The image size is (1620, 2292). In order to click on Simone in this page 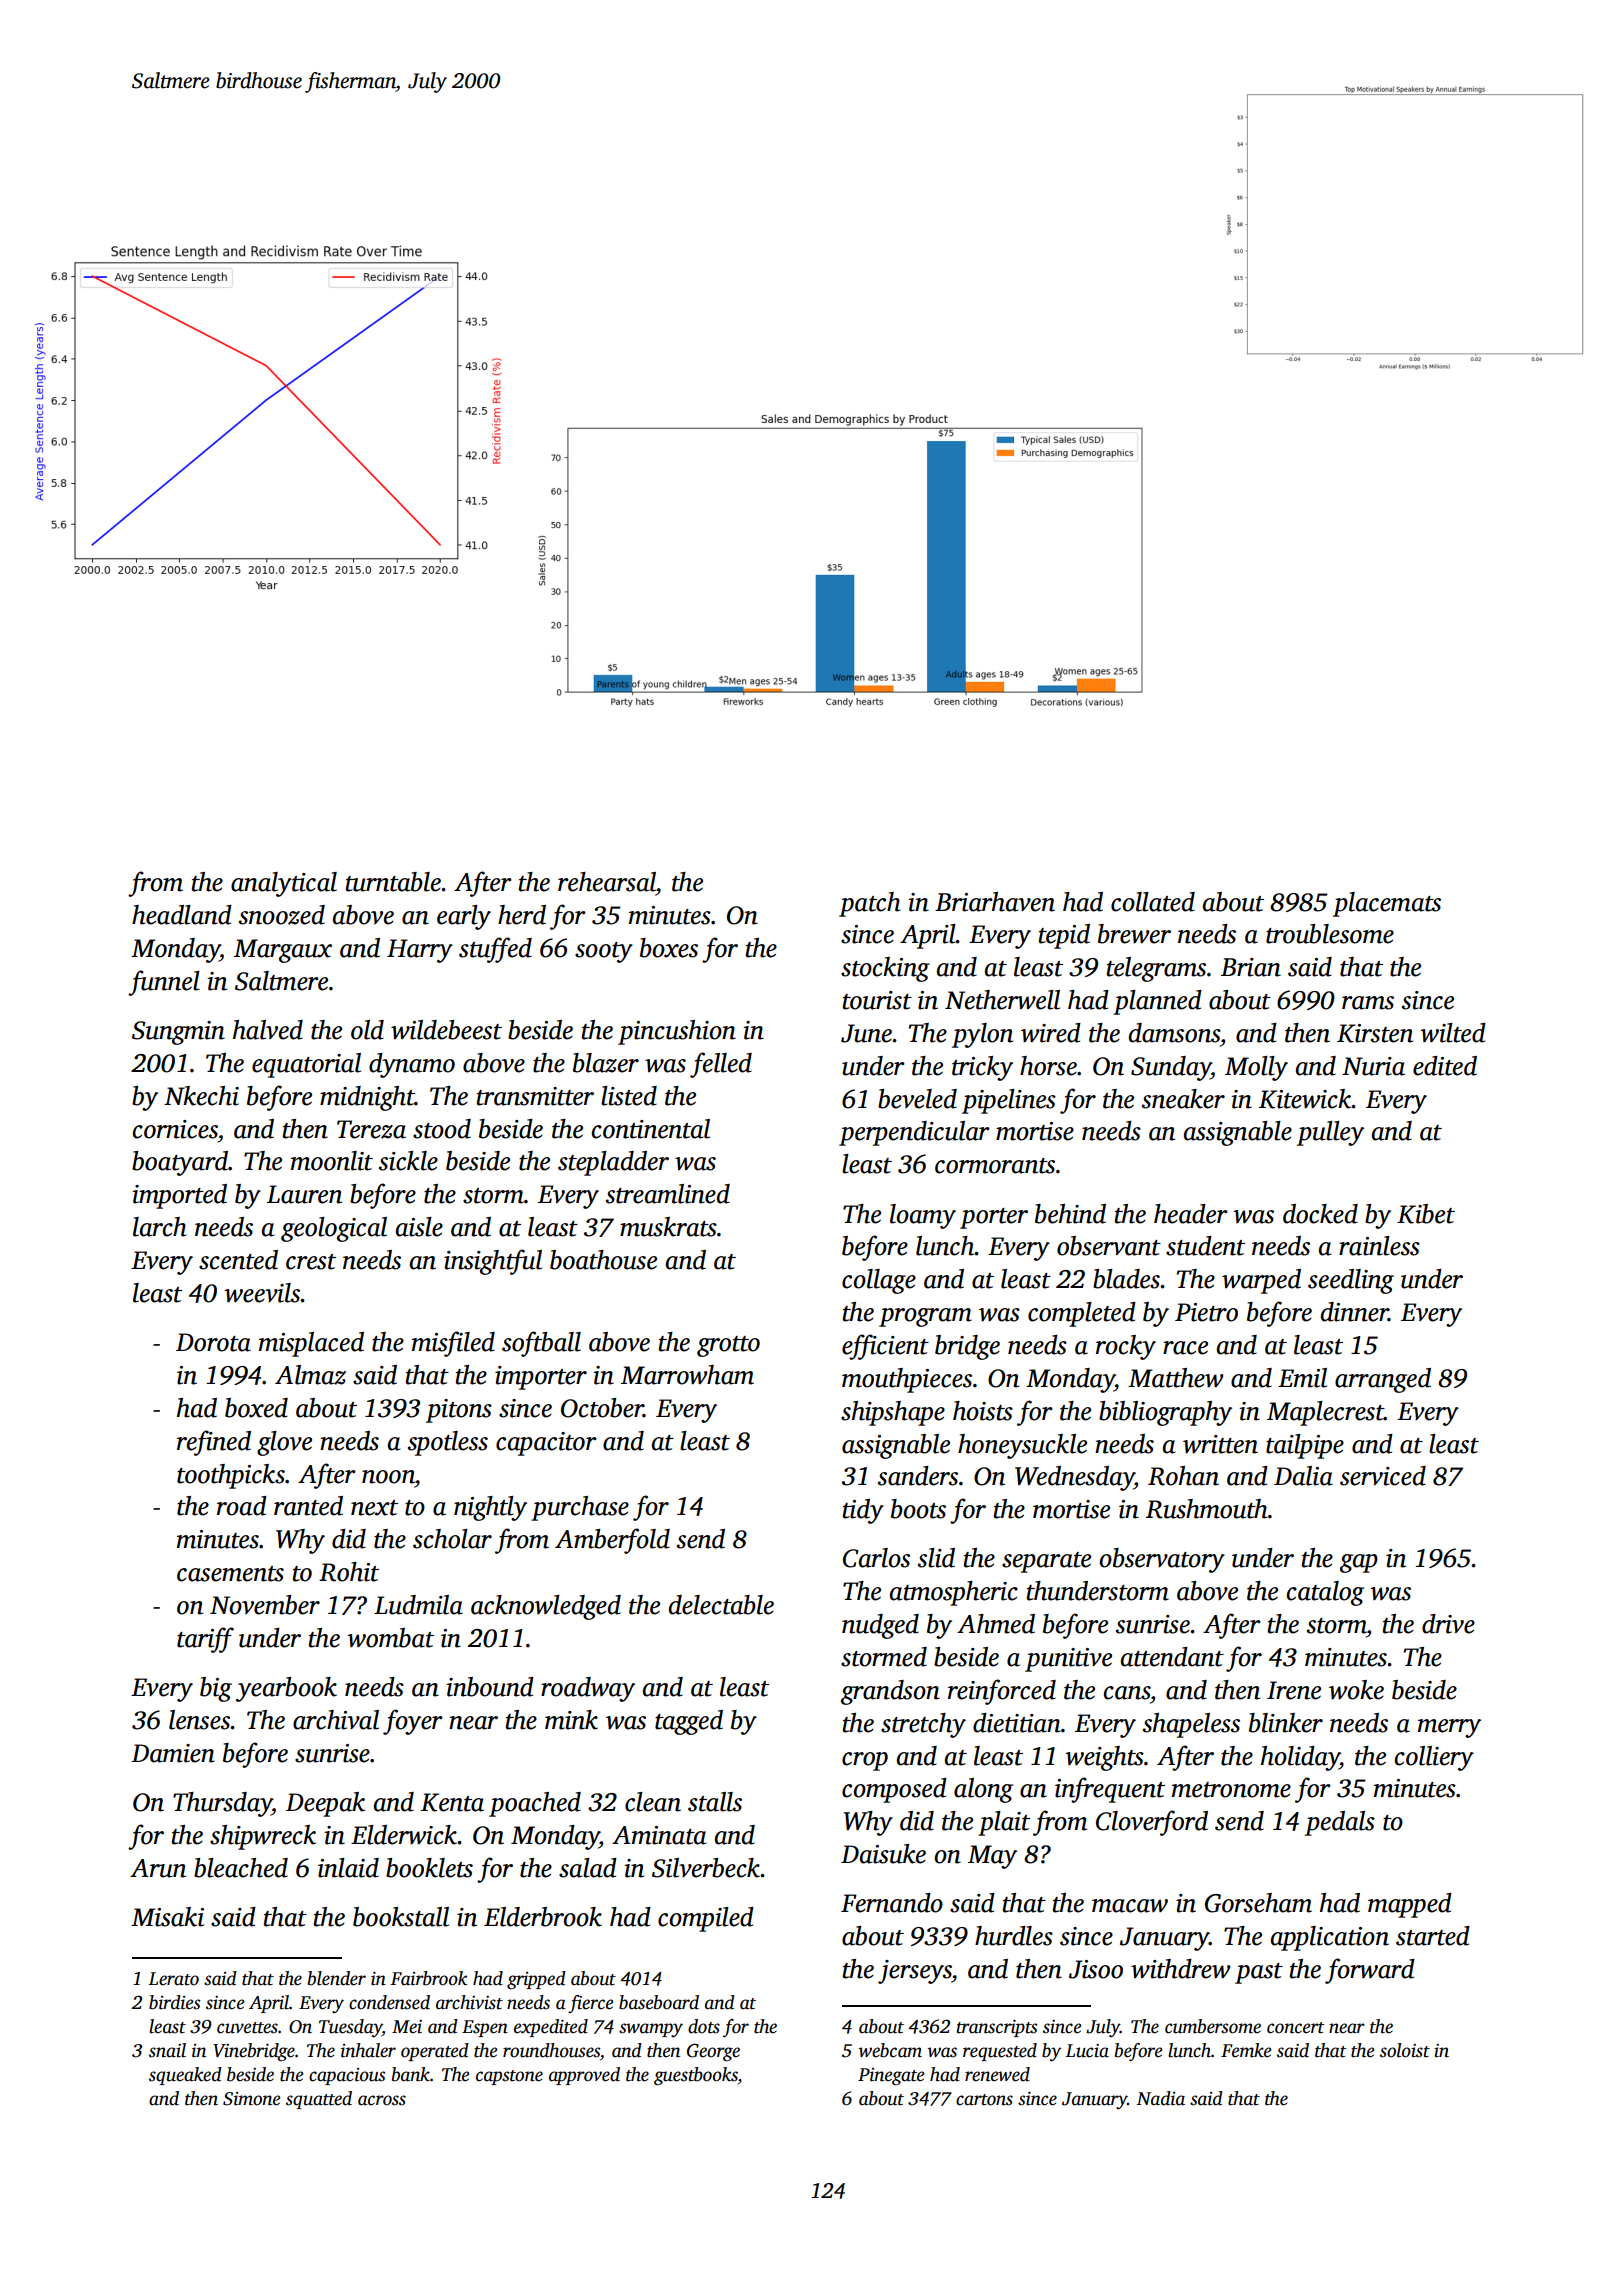, I will do `click(251, 2099)`.
